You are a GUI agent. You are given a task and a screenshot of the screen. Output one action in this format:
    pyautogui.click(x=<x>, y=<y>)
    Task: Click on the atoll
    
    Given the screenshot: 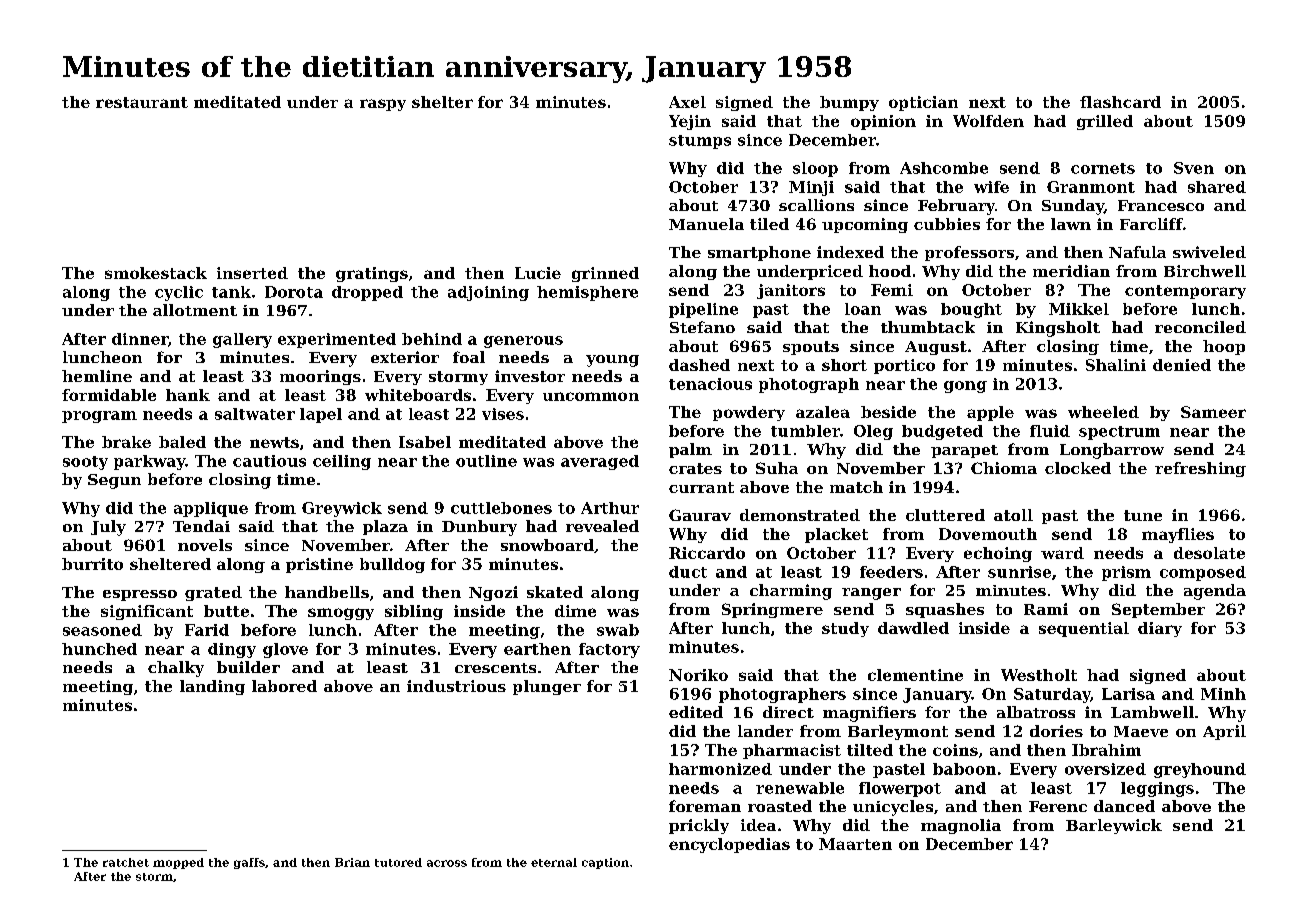 What is the action you would take?
    pyautogui.click(x=1013, y=515)
